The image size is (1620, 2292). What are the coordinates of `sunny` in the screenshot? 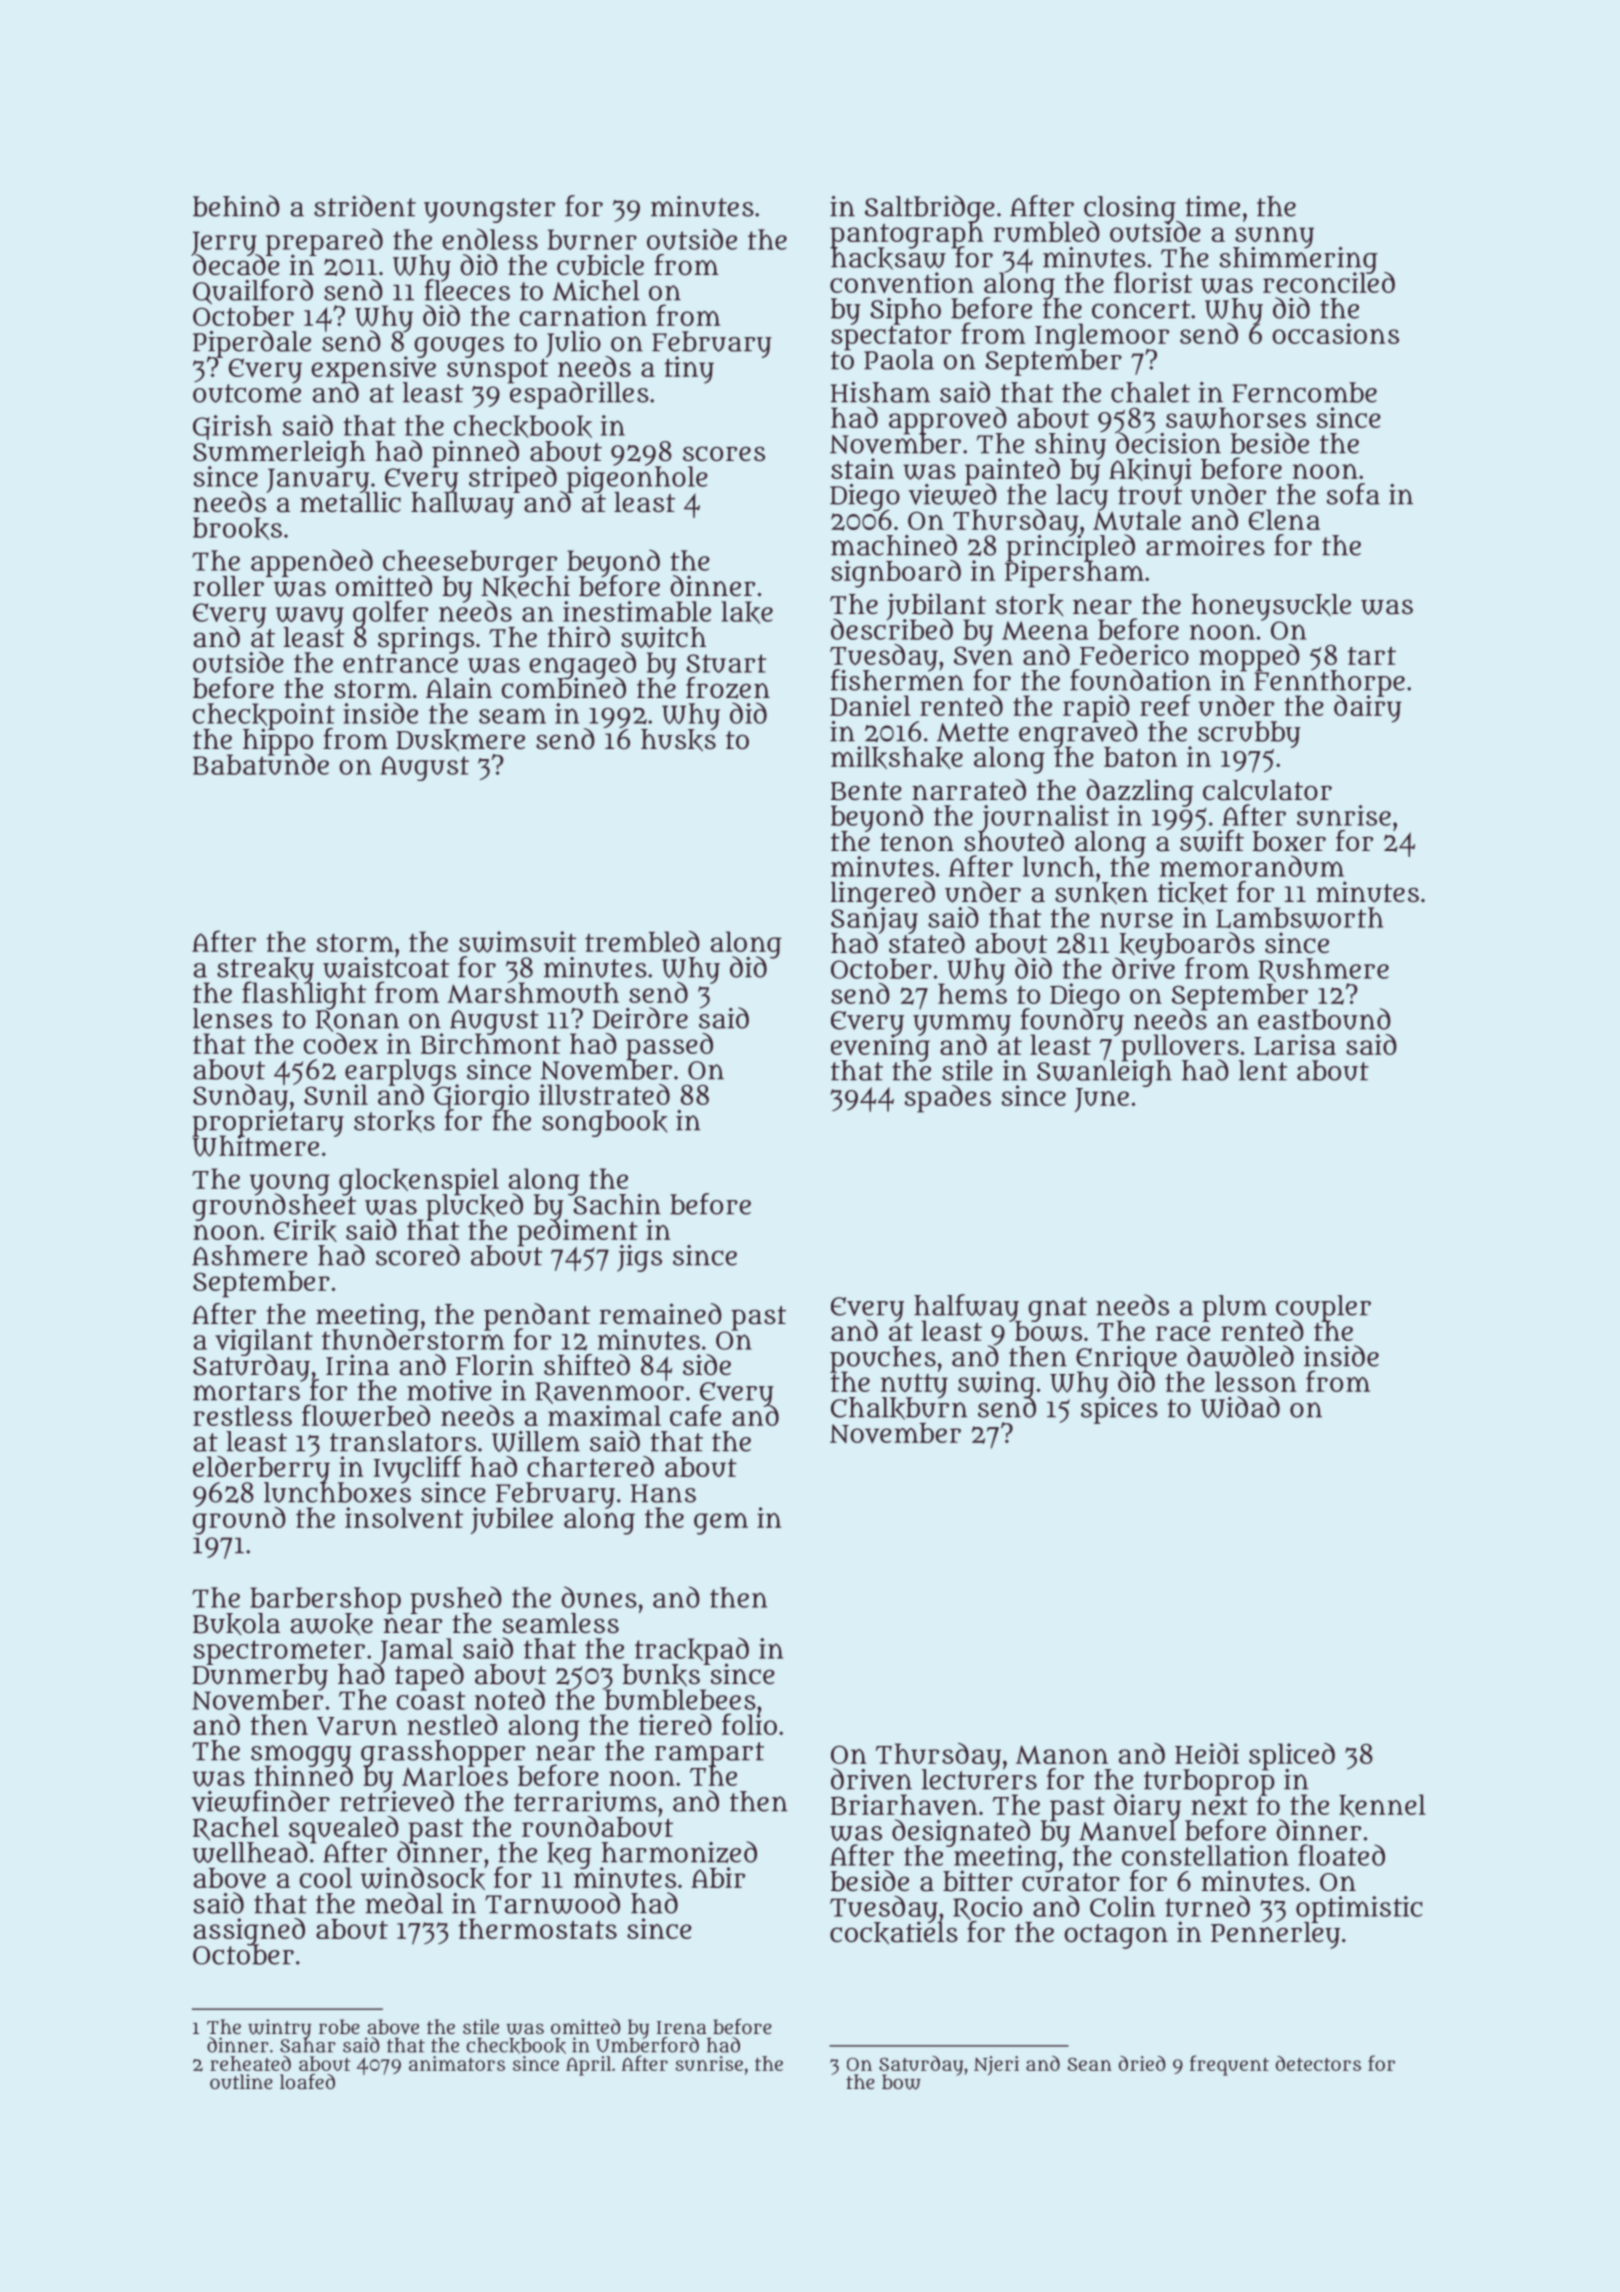 It's located at (1273, 237).
